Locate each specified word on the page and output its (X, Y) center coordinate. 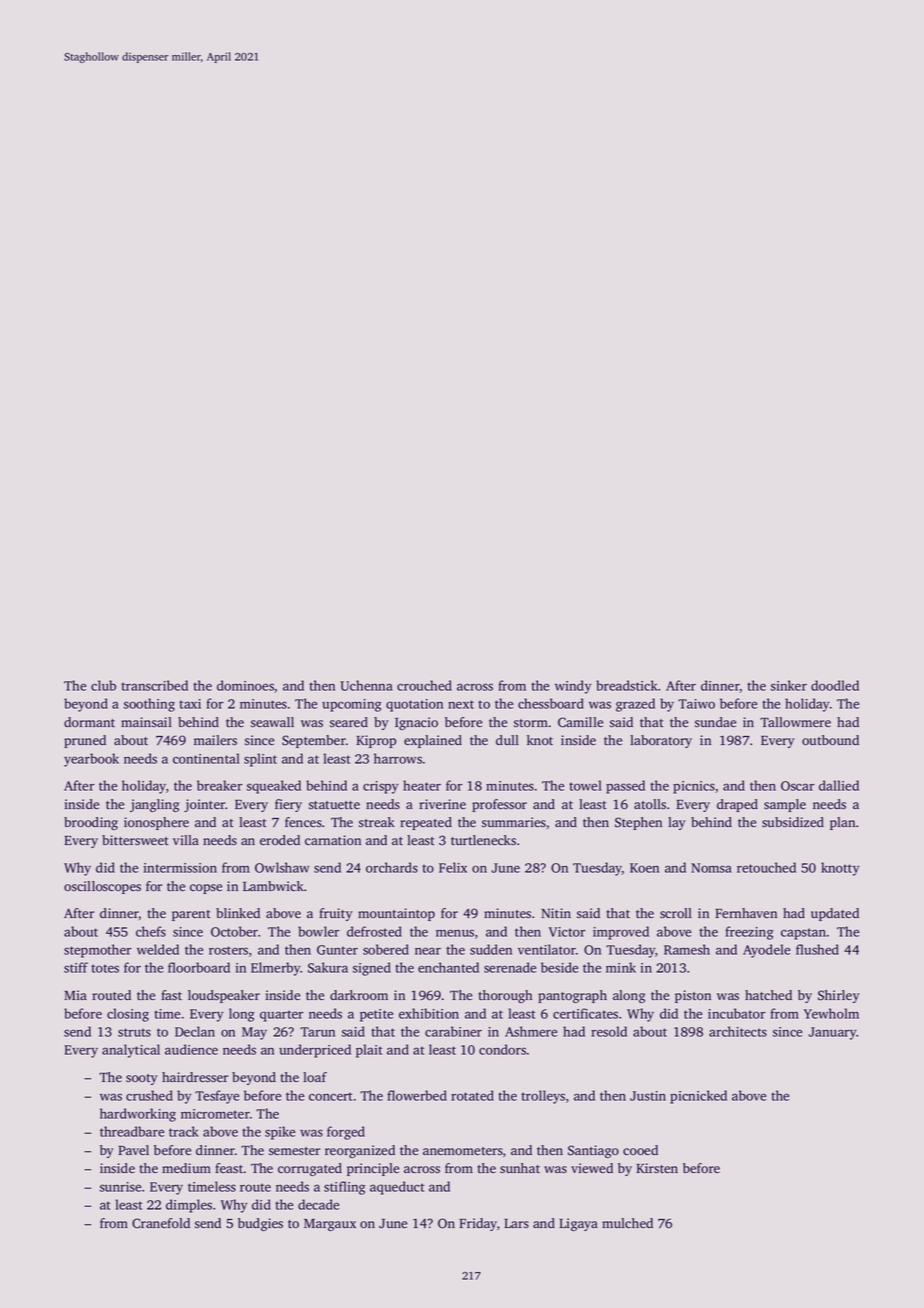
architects (738, 1031)
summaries (514, 822)
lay (677, 823)
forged (346, 1133)
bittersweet (135, 840)
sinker (789, 685)
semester (294, 1151)
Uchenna (366, 685)
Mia (75, 995)
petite (376, 1015)
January (833, 1033)
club (103, 685)
